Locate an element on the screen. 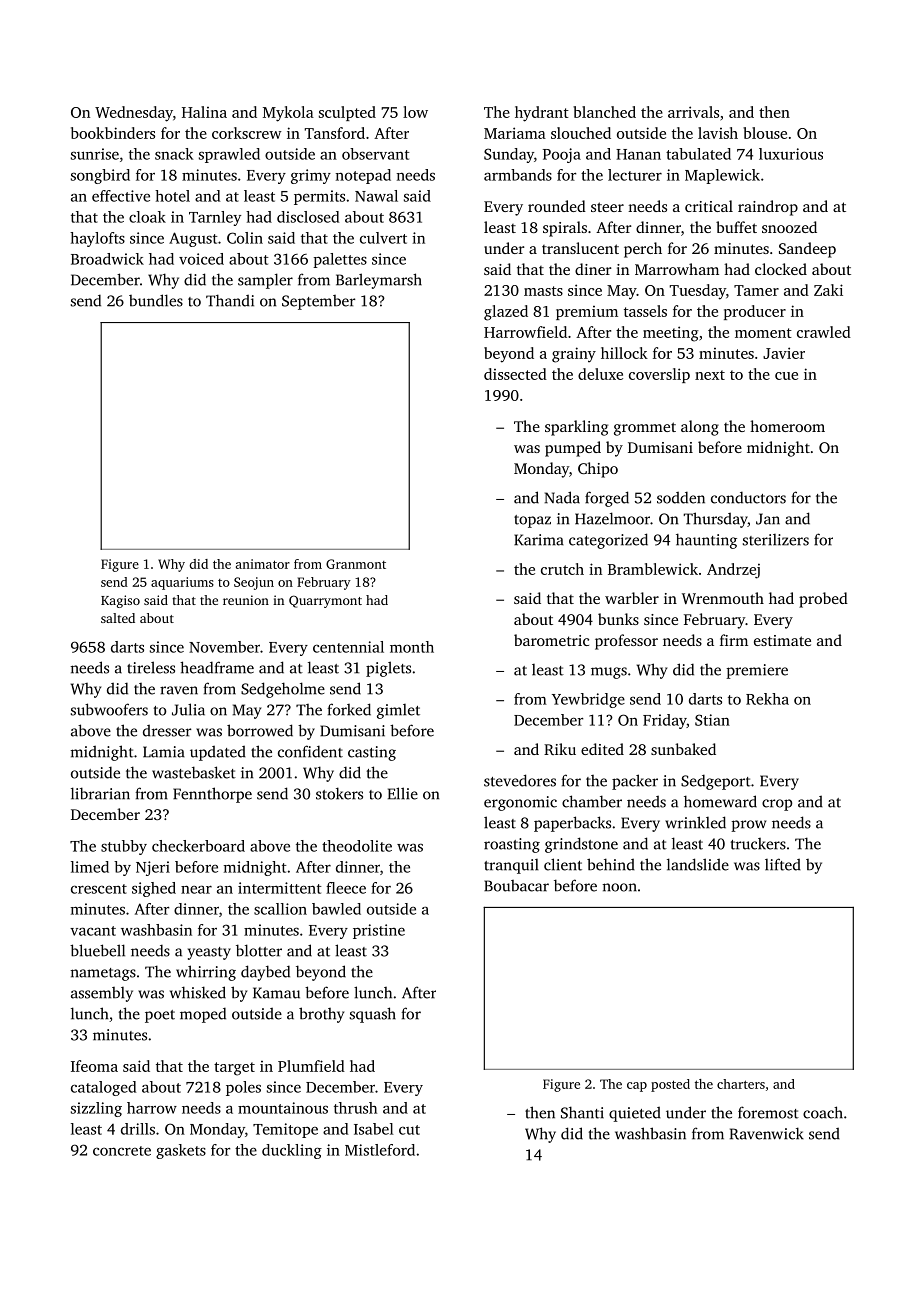 The height and width of the screenshot is (1314, 924). September is located at coordinates (319, 302).
